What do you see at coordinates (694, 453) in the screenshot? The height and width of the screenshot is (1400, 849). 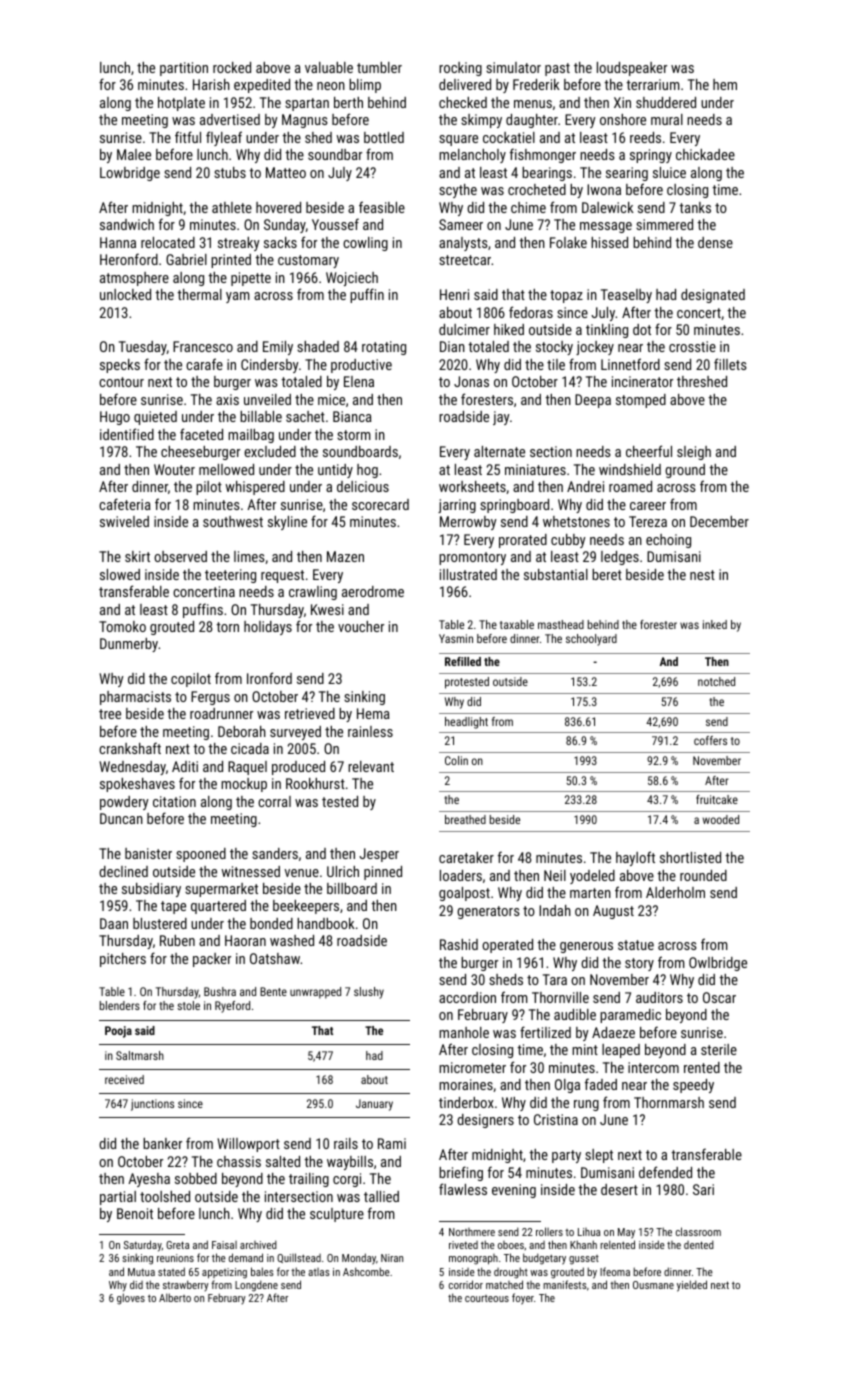 I see `sleigh` at bounding box center [694, 453].
